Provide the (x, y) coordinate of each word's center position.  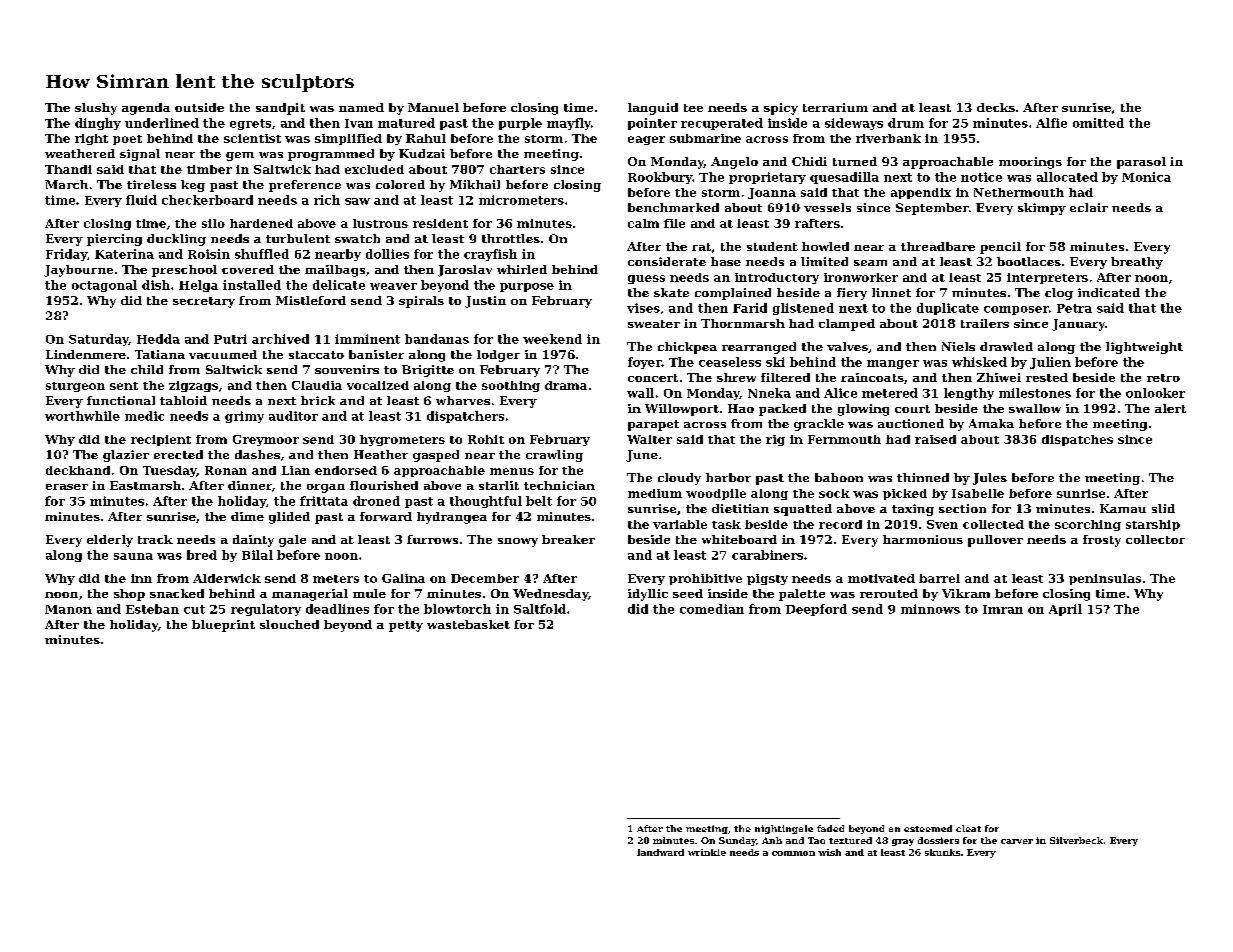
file (674, 223)
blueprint (223, 626)
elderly (110, 541)
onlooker (1155, 393)
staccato (316, 355)
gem (240, 156)
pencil (1000, 248)
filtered (785, 377)
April (1065, 610)
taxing (913, 510)
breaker (568, 539)
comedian (712, 609)
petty (406, 626)
